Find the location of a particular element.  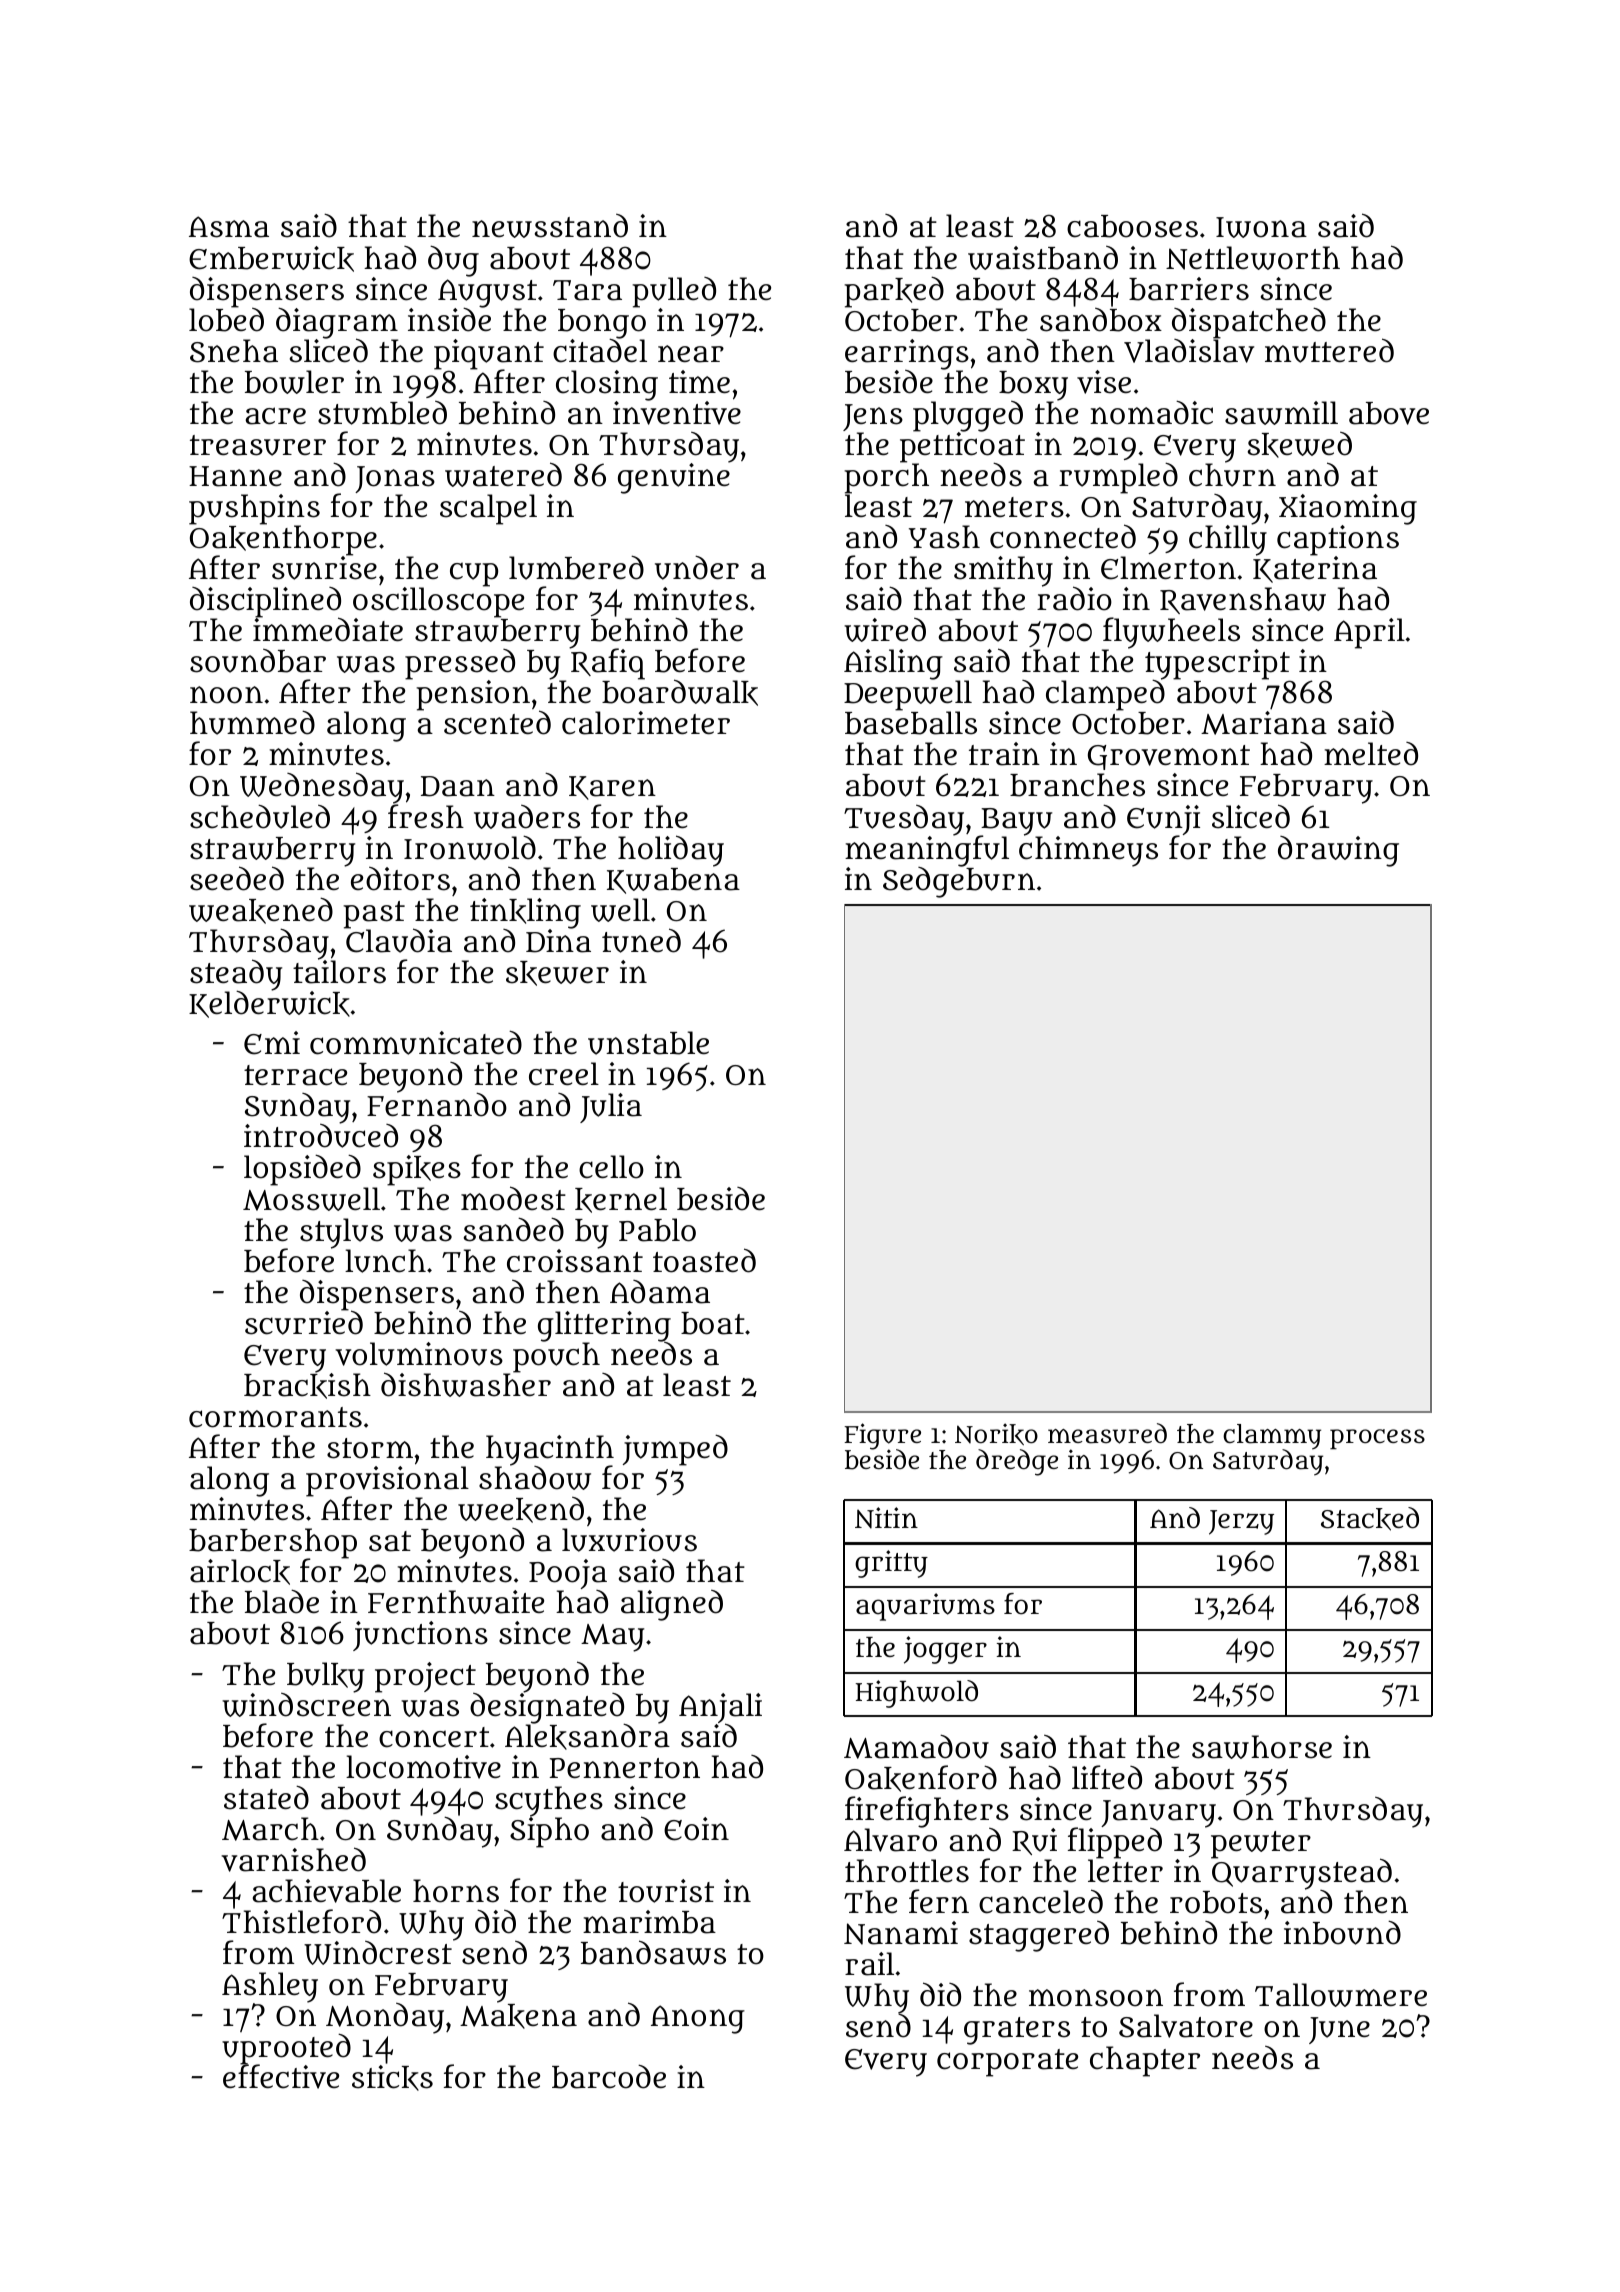

sticks is located at coordinates (392, 2078).
